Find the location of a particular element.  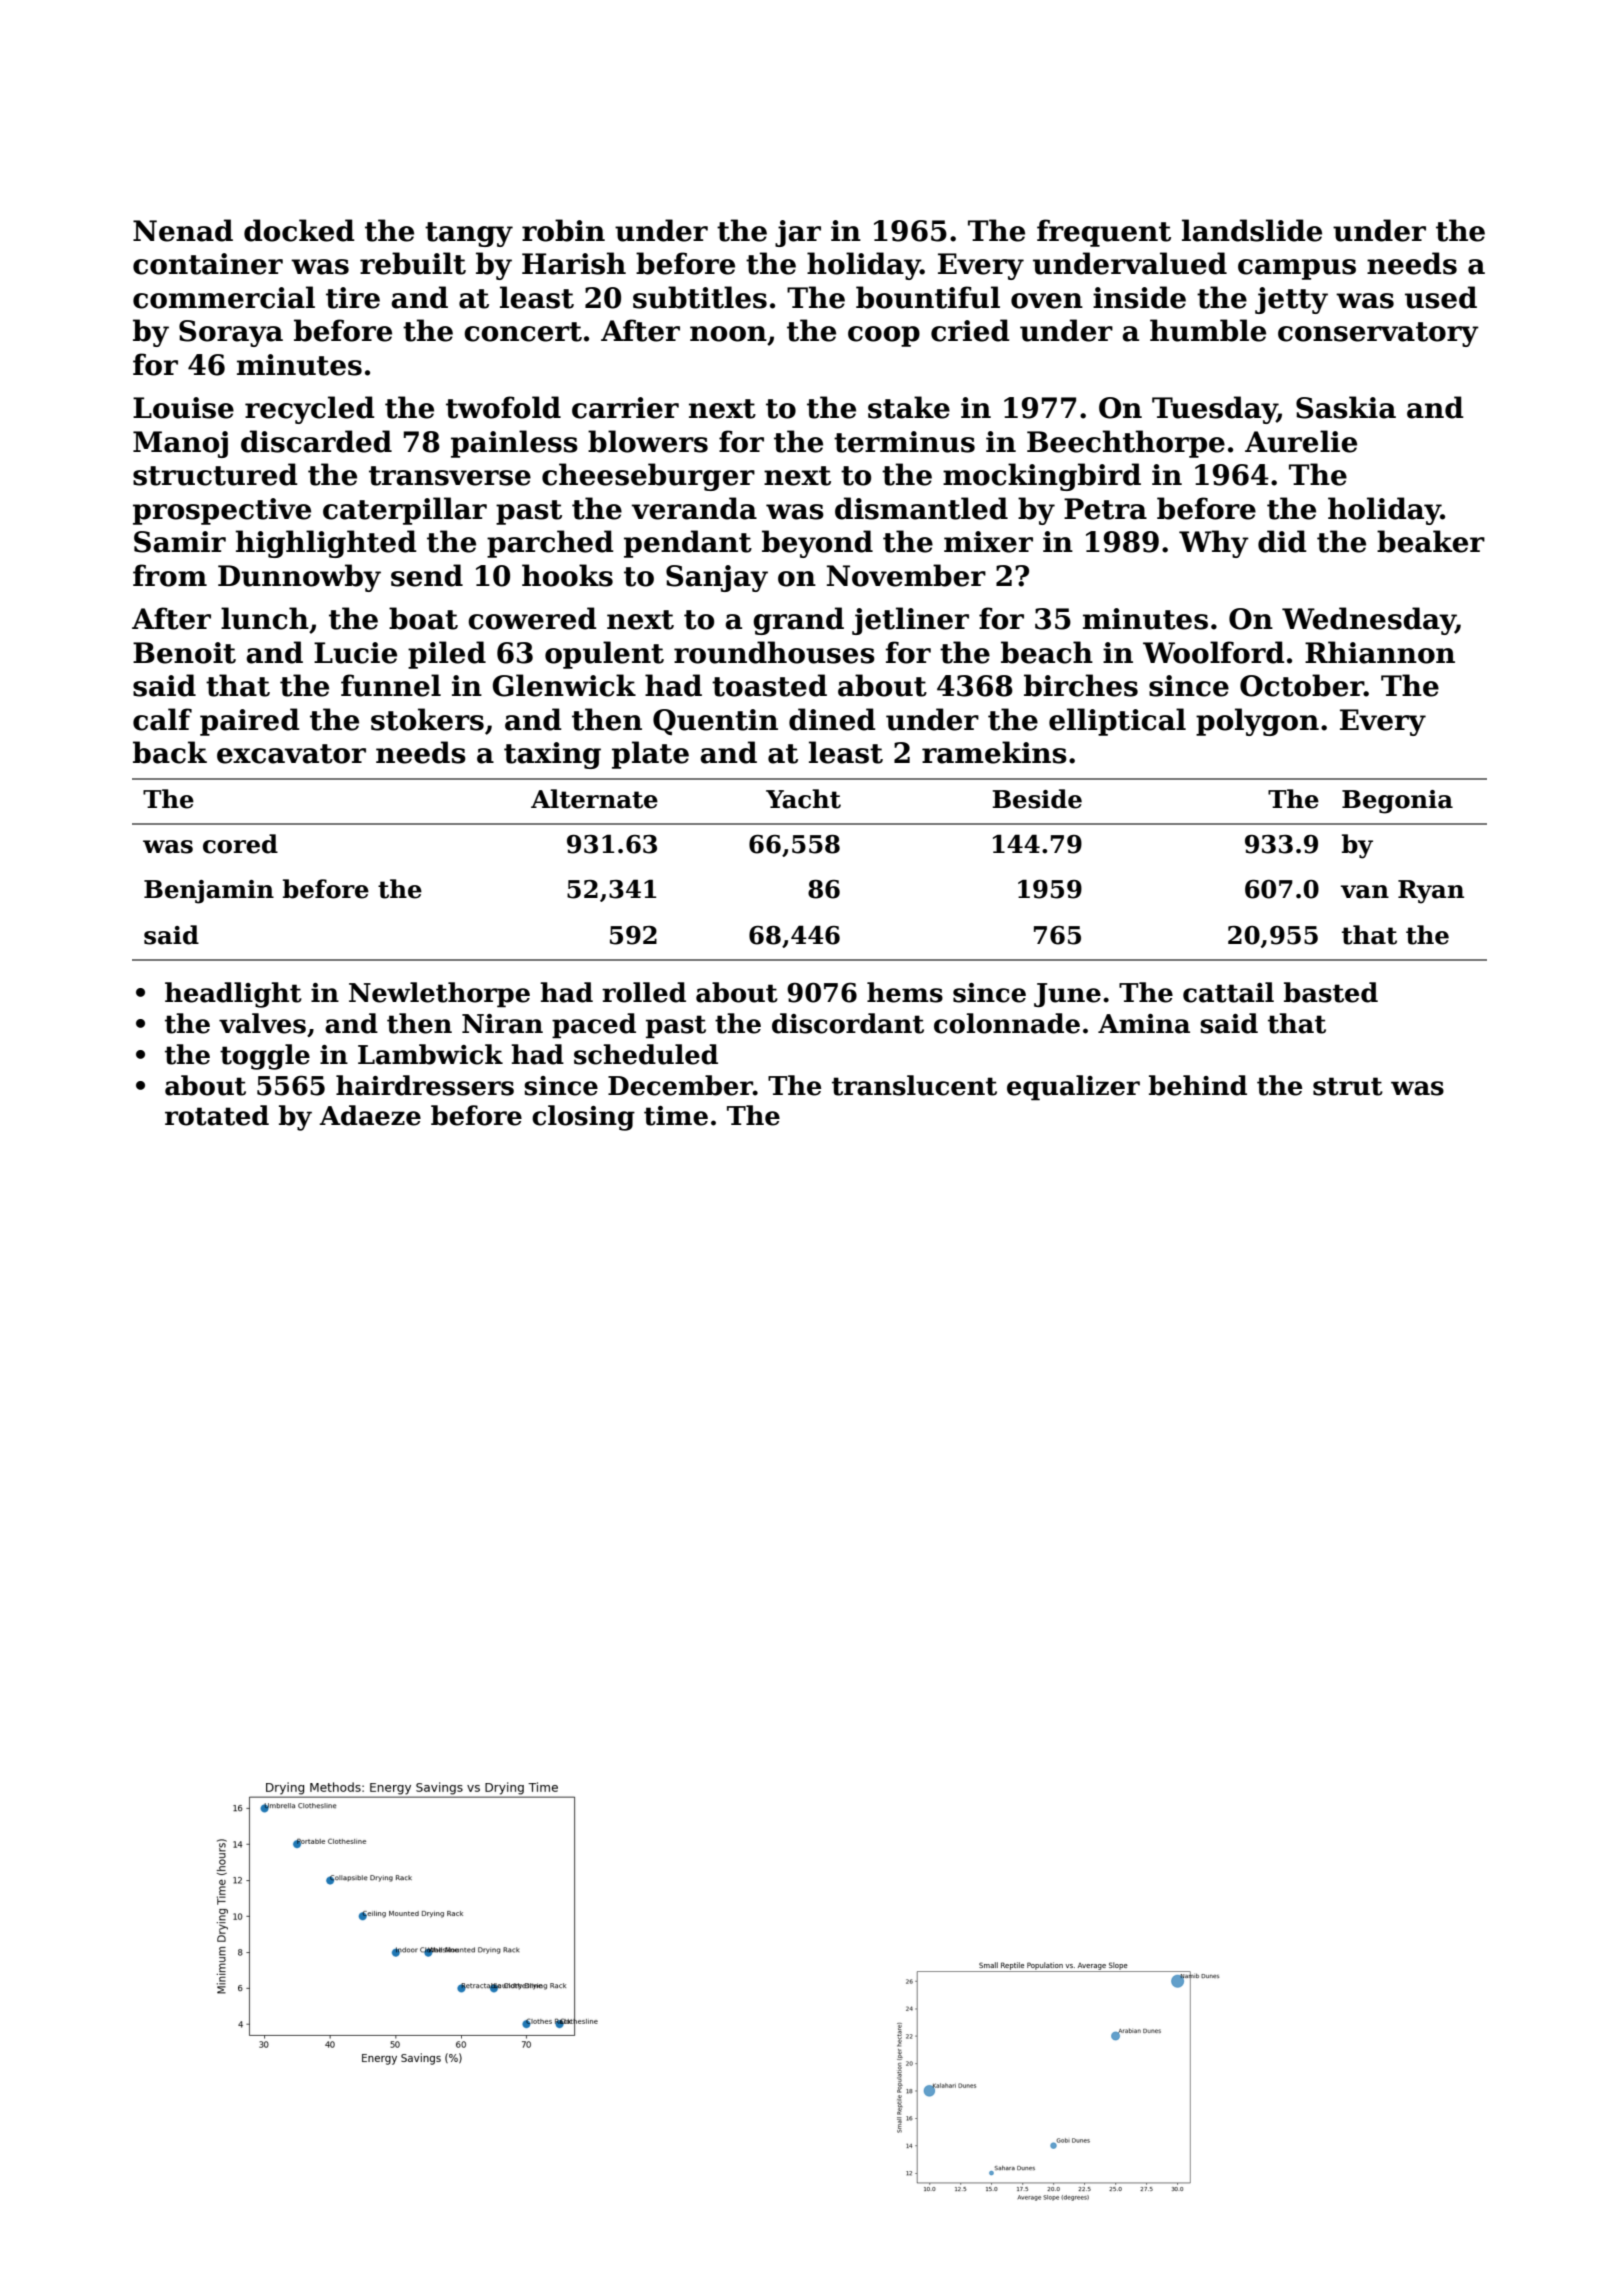

Glenwick is located at coordinates (564, 685).
